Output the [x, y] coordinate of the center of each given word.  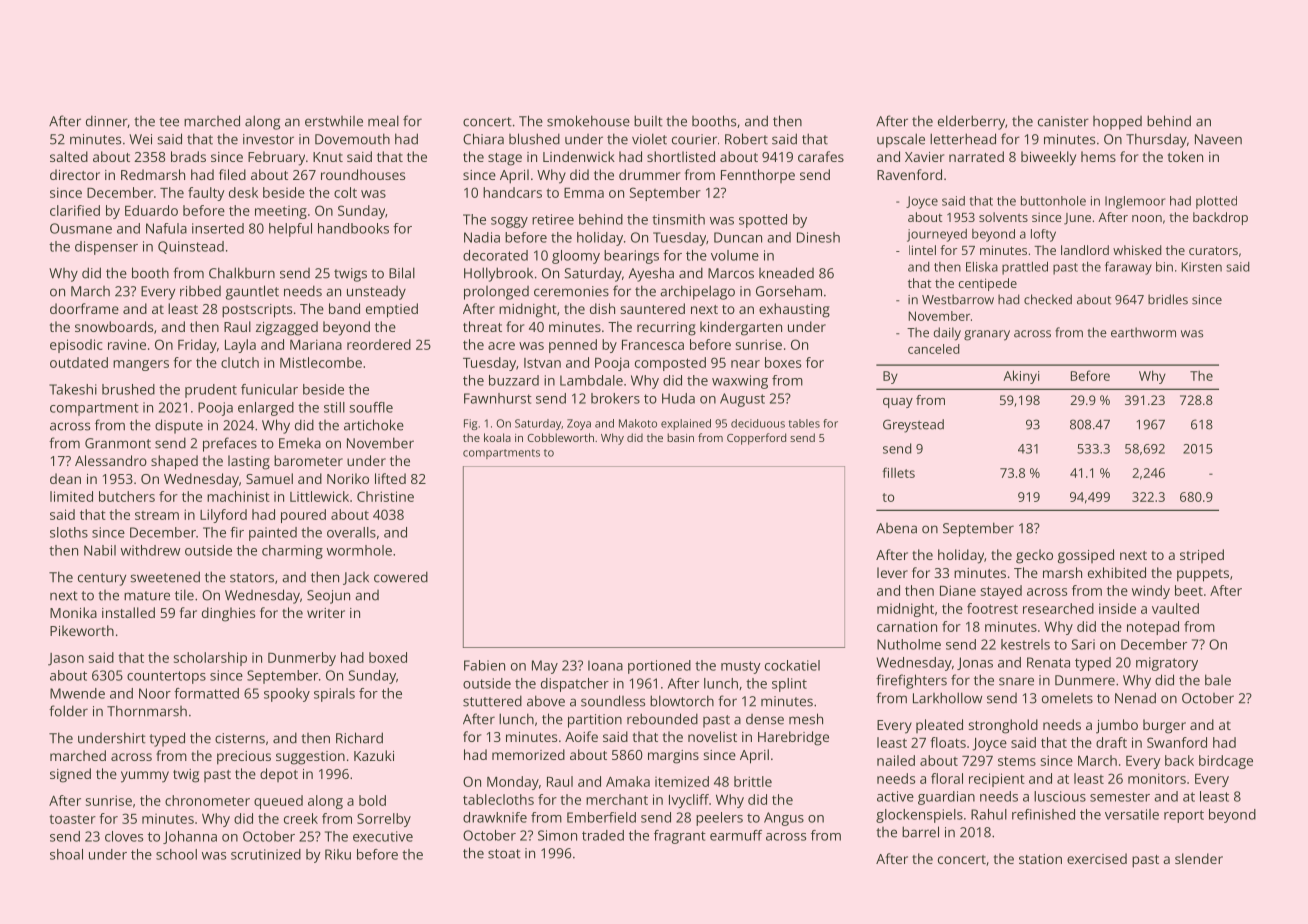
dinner [107, 121]
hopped [1117, 123]
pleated [939, 726]
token [1185, 156]
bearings [631, 257]
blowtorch [682, 701]
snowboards [114, 326]
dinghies [228, 614]
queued [278, 802]
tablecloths [498, 799]
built [648, 121]
